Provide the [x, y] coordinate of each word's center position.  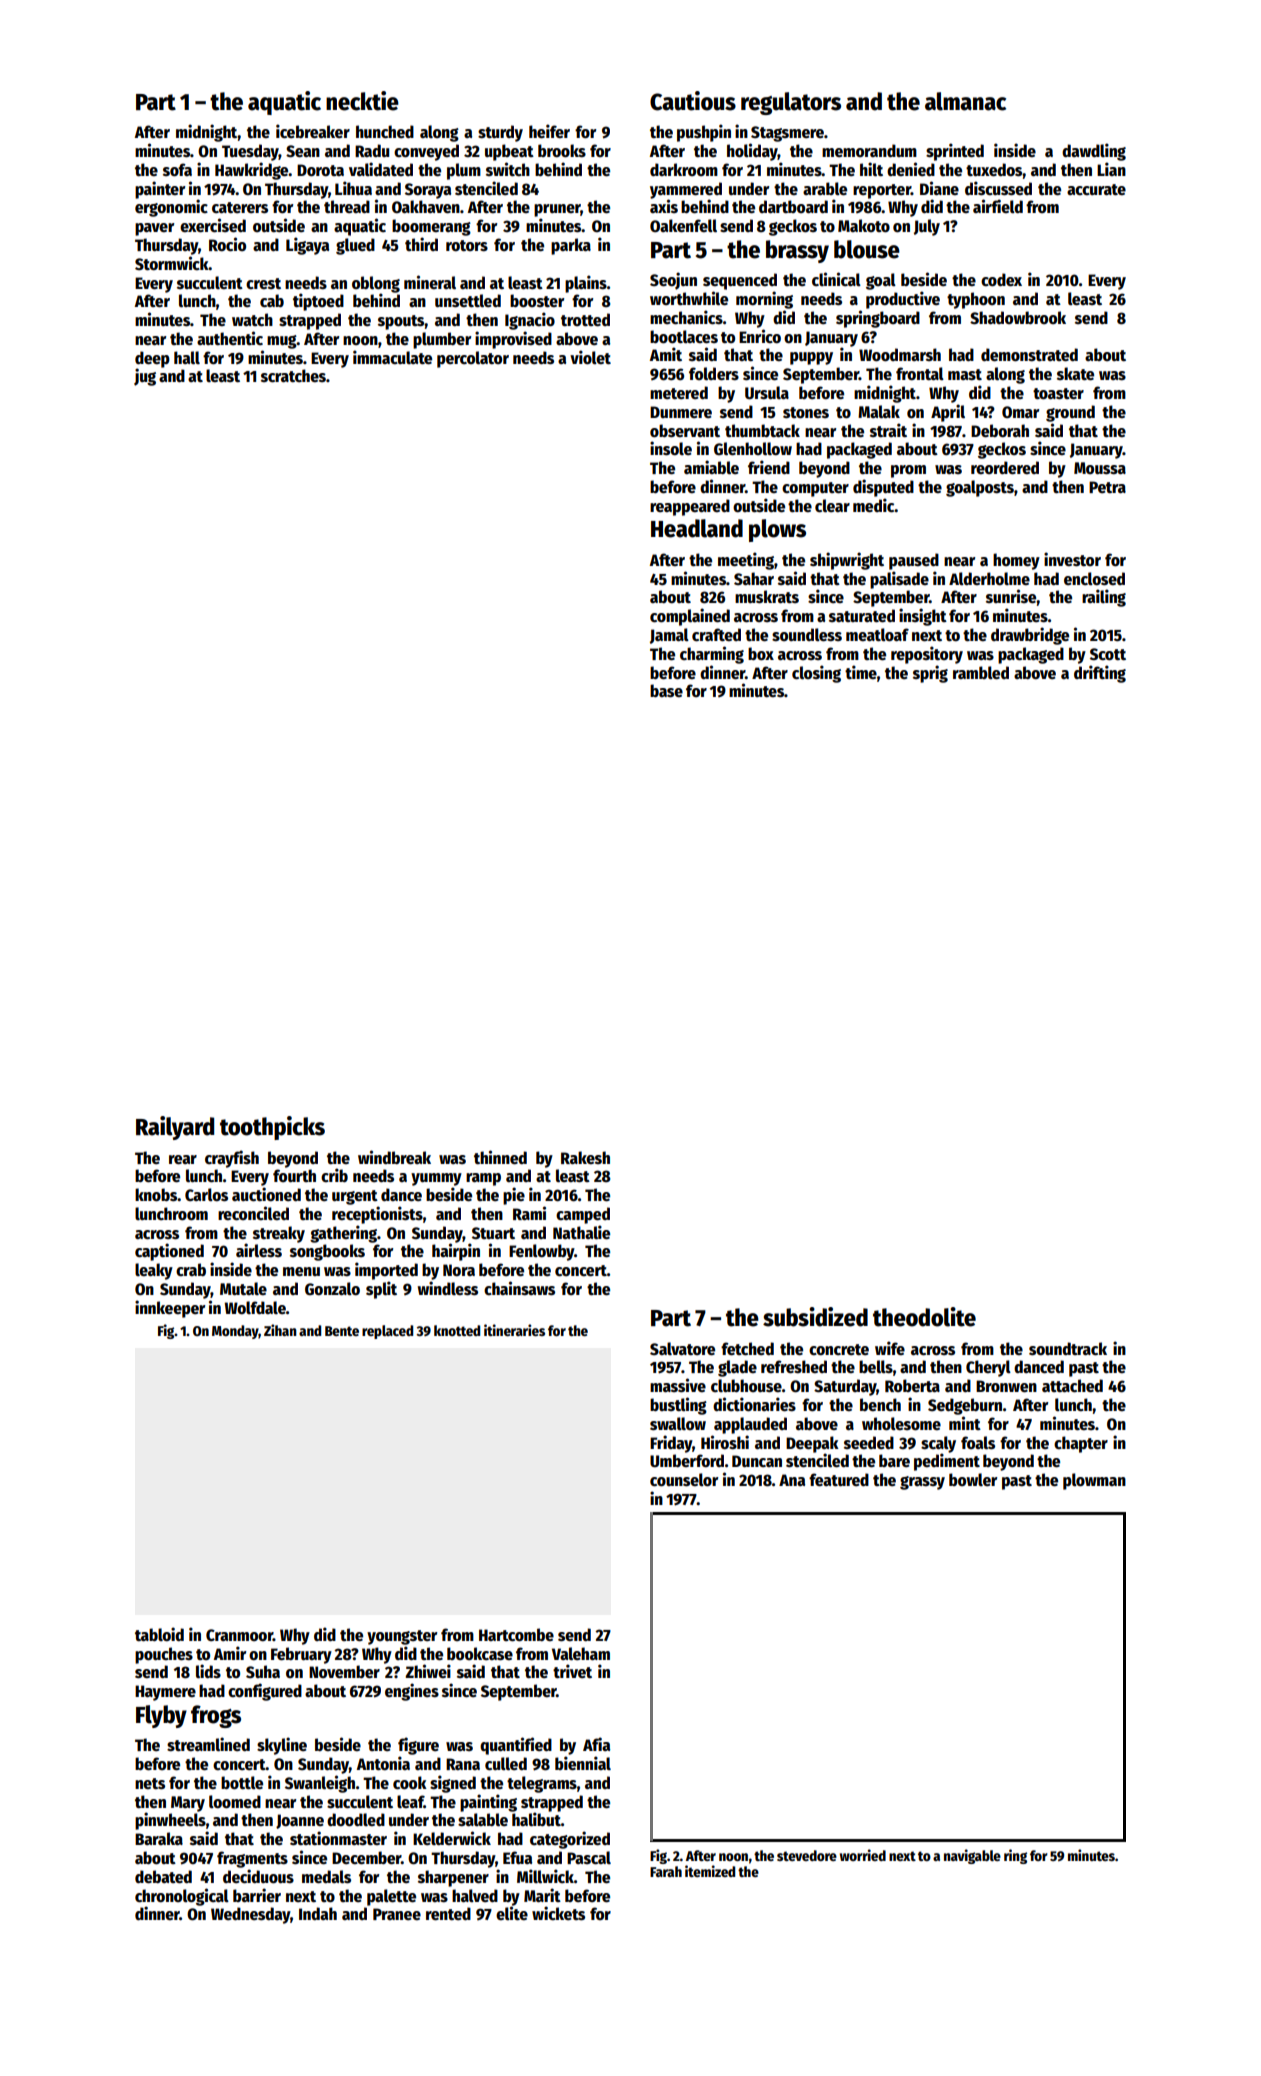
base [666, 690]
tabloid [159, 1634]
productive [903, 300]
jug [145, 377]
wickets [558, 1913]
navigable [972, 1856]
